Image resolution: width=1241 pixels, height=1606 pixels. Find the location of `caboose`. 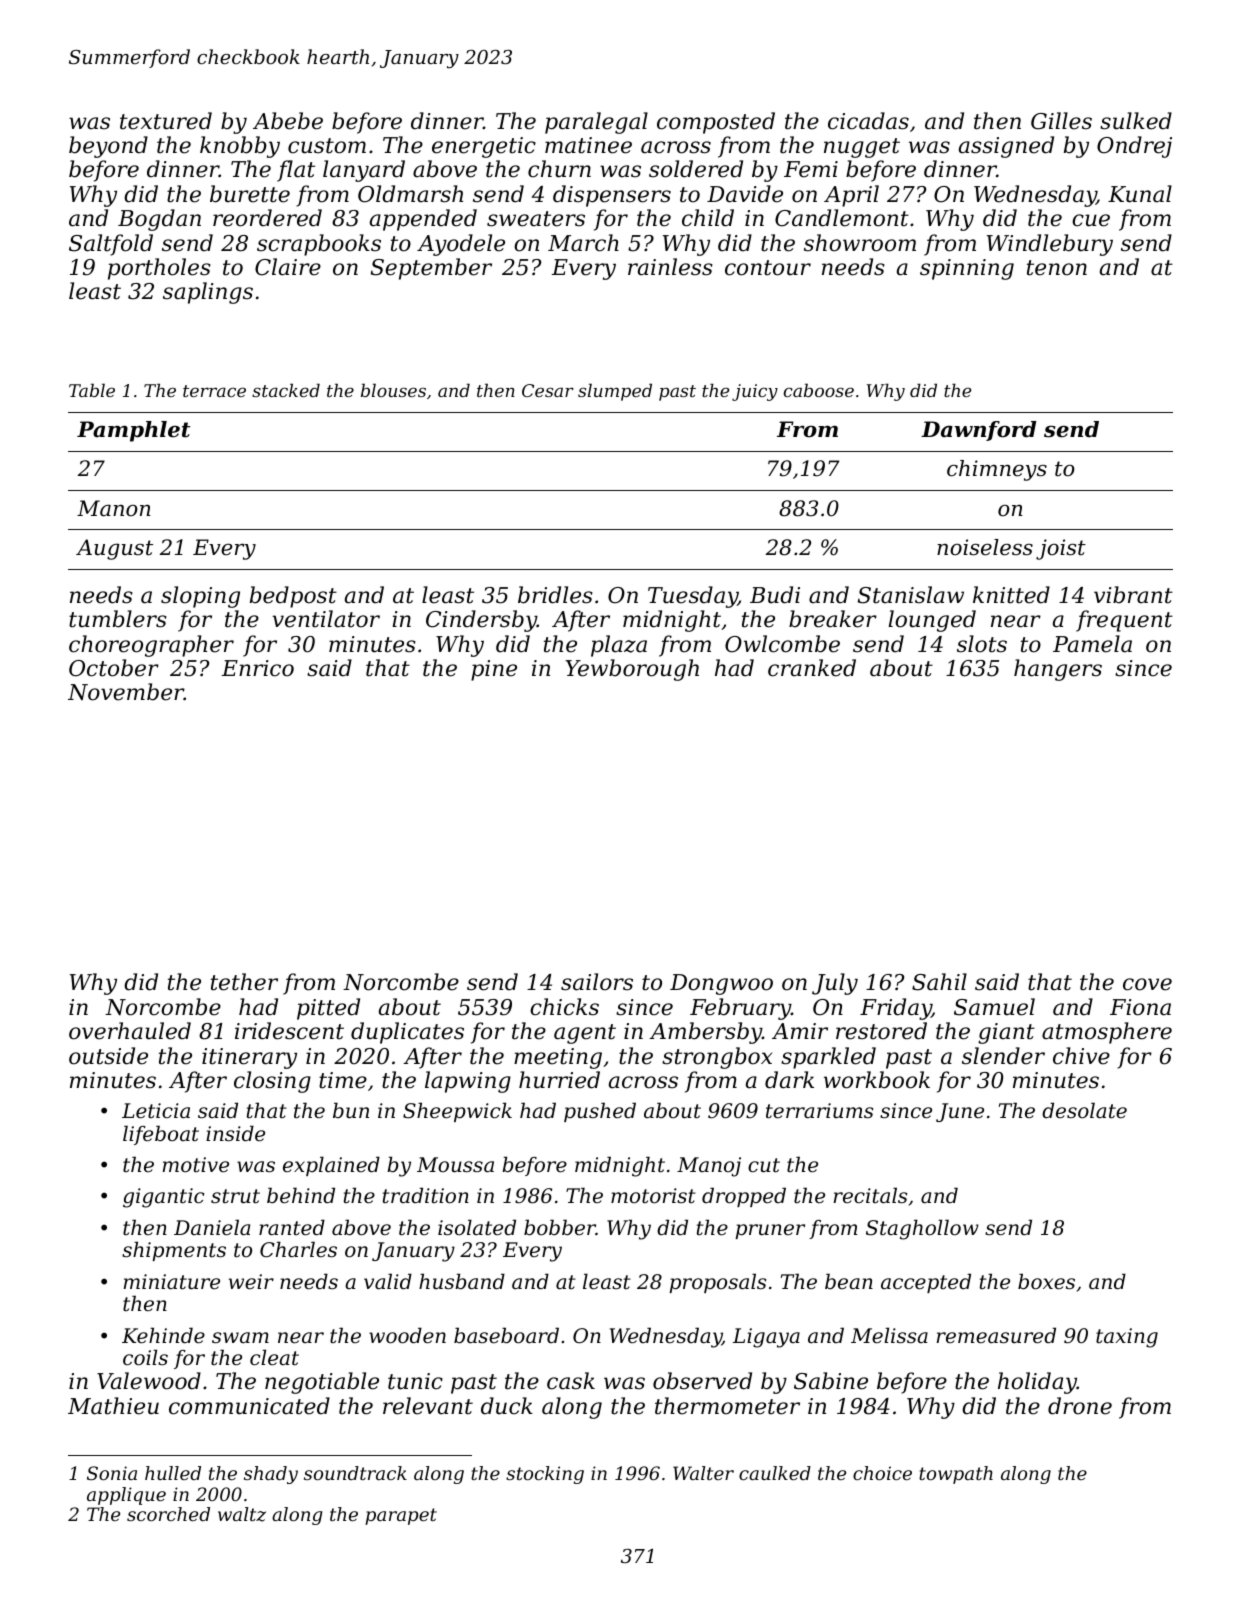

caboose is located at coordinates (819, 390).
